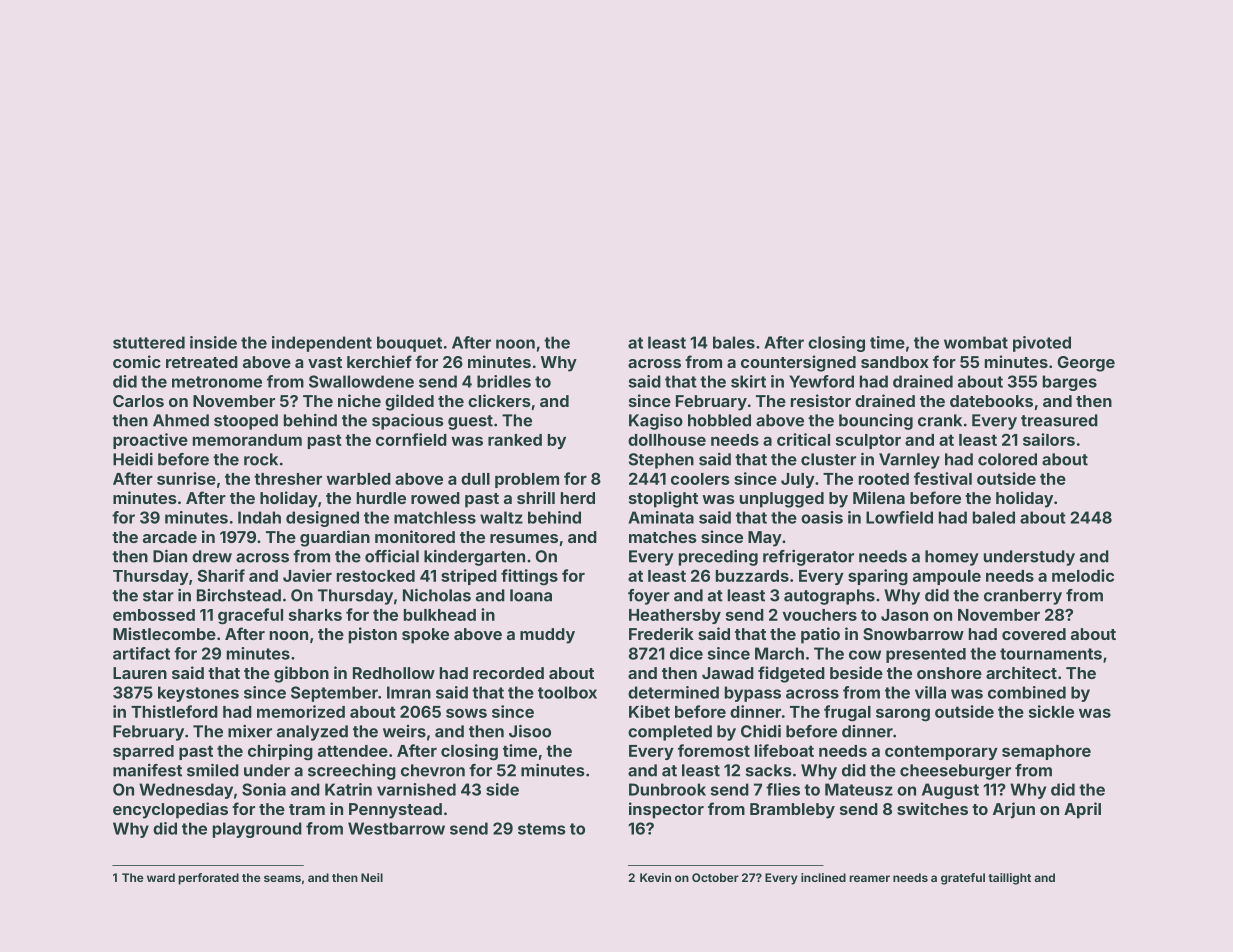 The width and height of the document is (1233, 952). Describe the element at coordinates (440, 615) in the document. I see `bulkhead` at that location.
